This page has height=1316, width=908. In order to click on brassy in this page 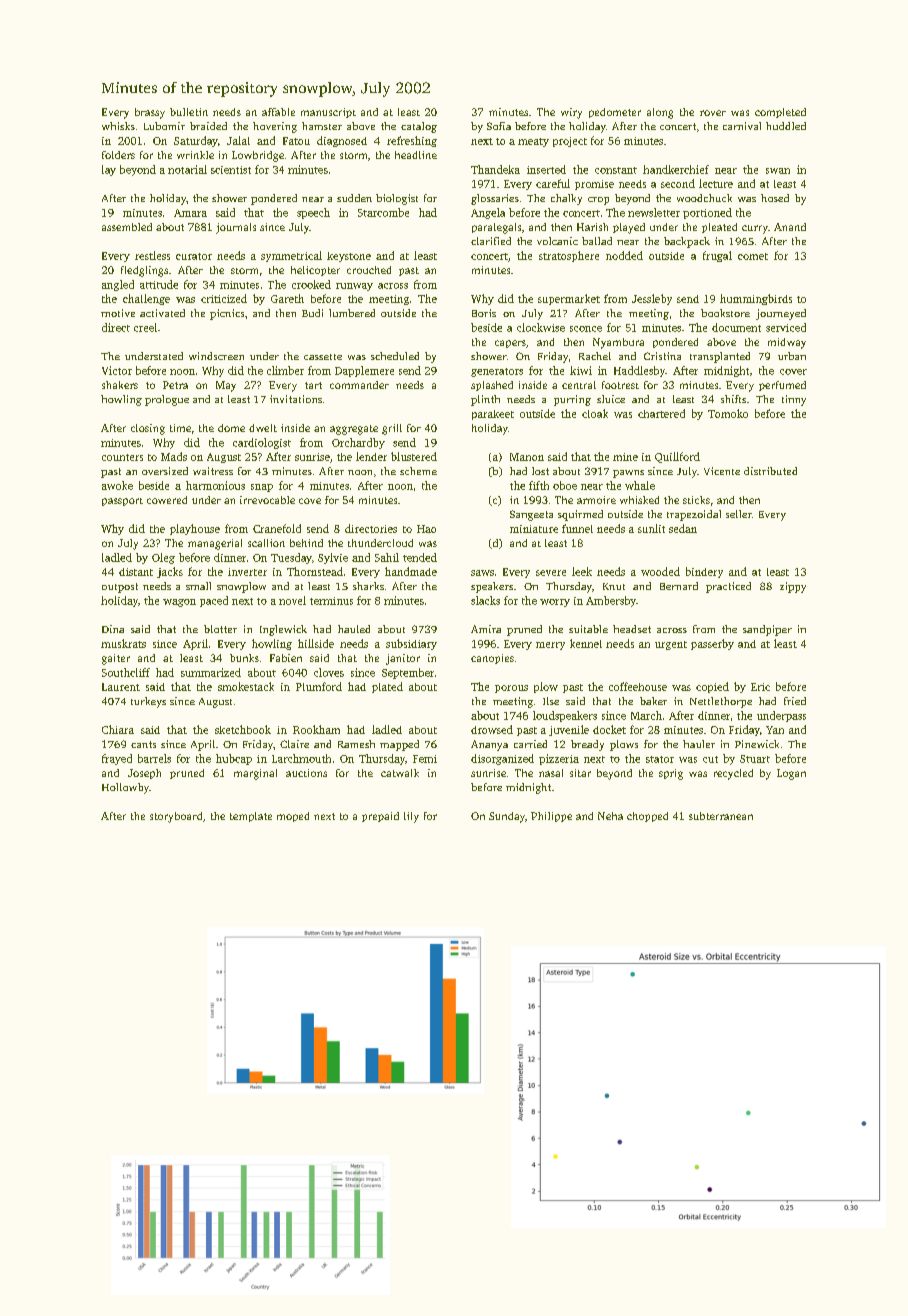, I will do `click(150, 113)`.
